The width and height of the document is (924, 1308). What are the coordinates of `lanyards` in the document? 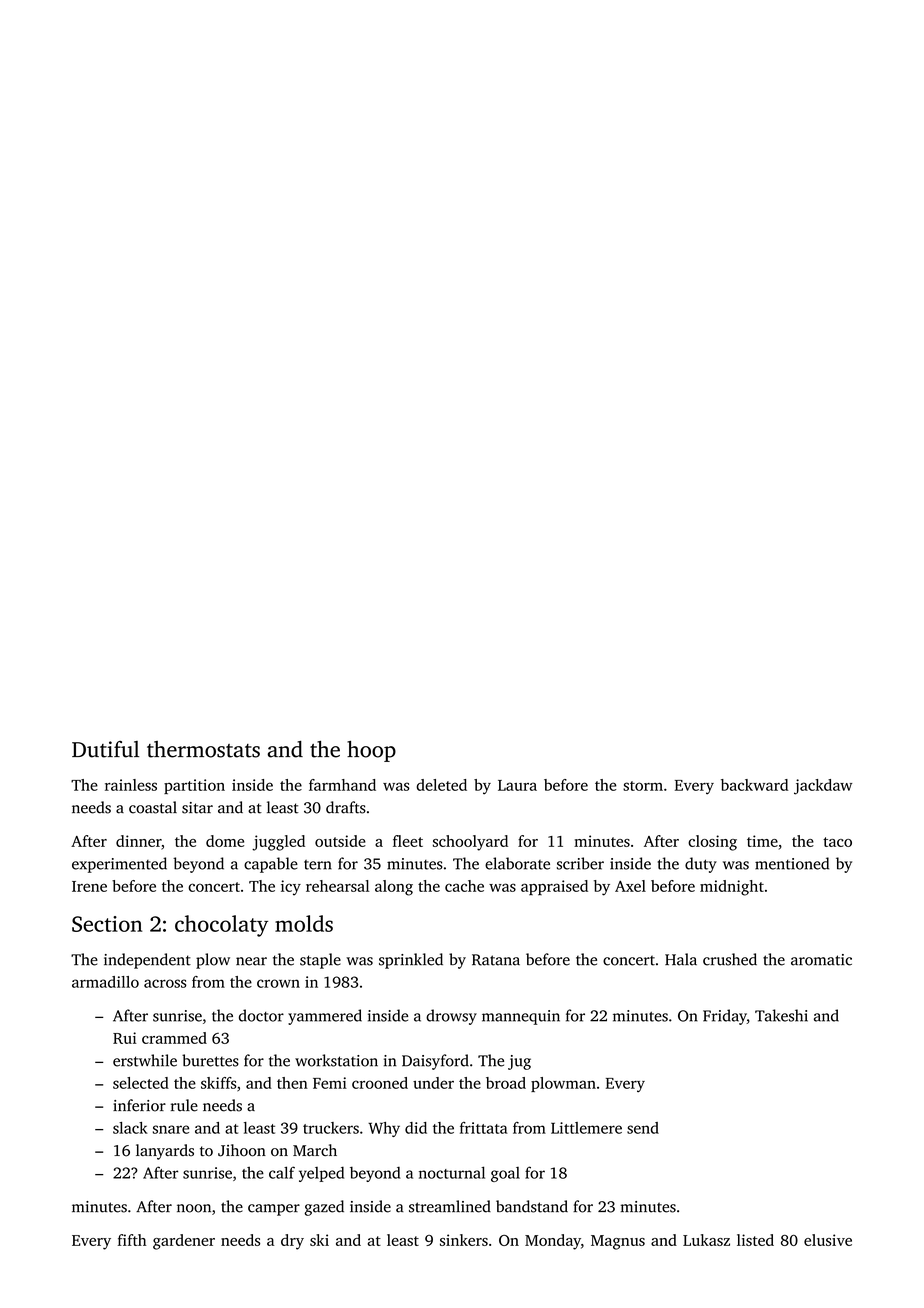 It's located at (165, 1152).
